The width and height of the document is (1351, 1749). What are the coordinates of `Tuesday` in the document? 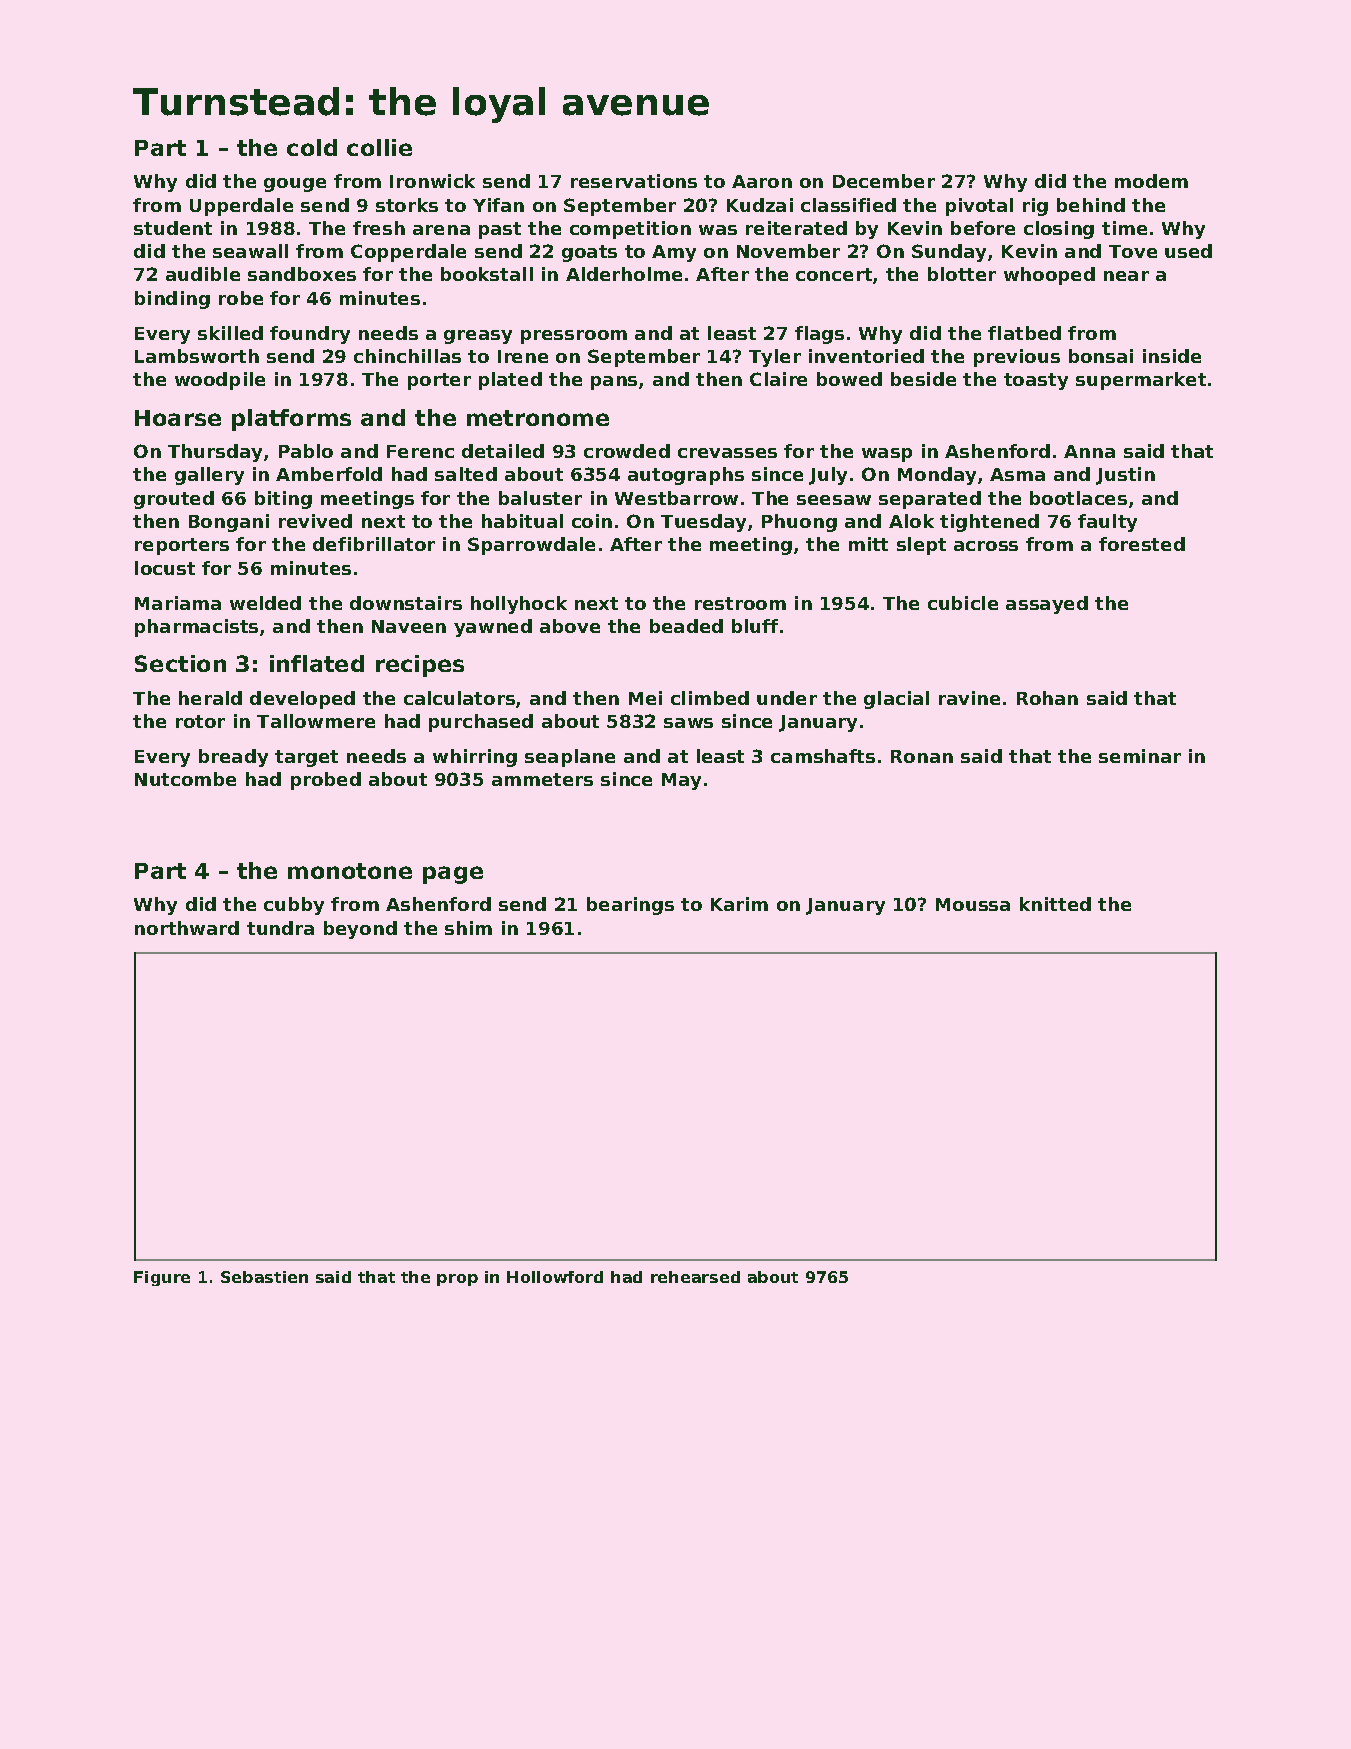 It's located at (703, 523).
